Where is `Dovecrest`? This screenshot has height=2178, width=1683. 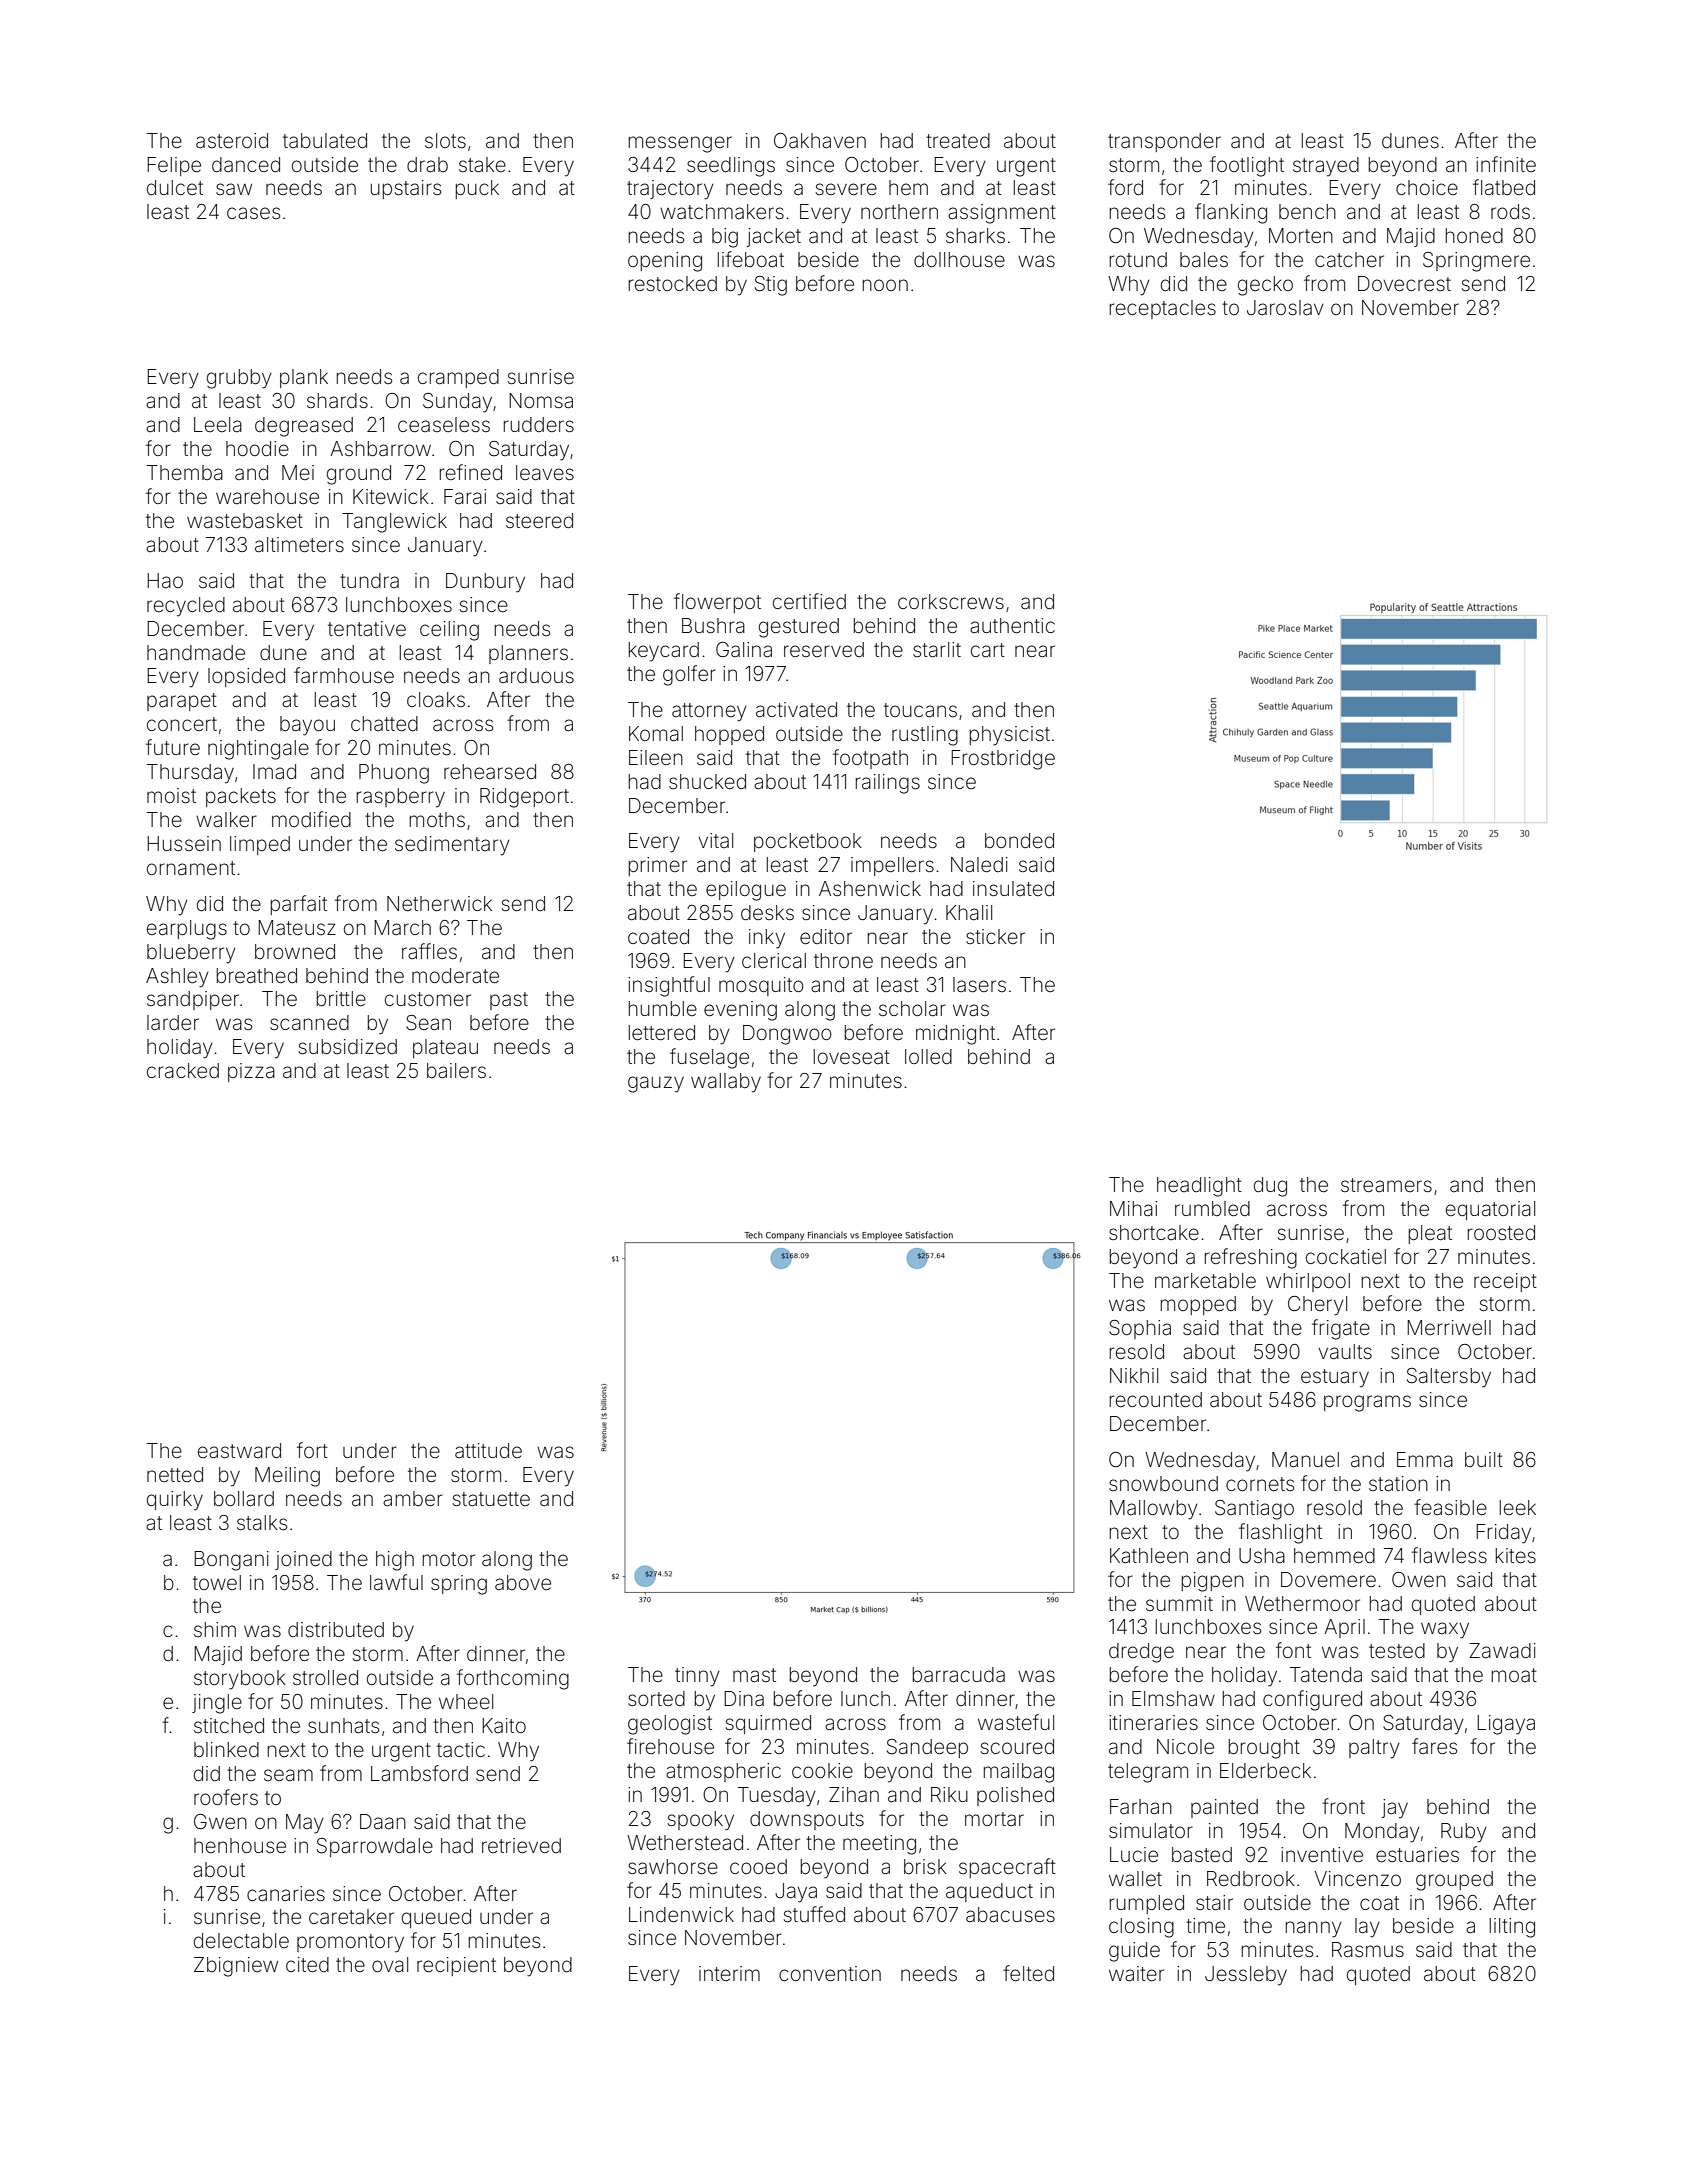
Dovecrest is located at coordinates (1404, 283).
